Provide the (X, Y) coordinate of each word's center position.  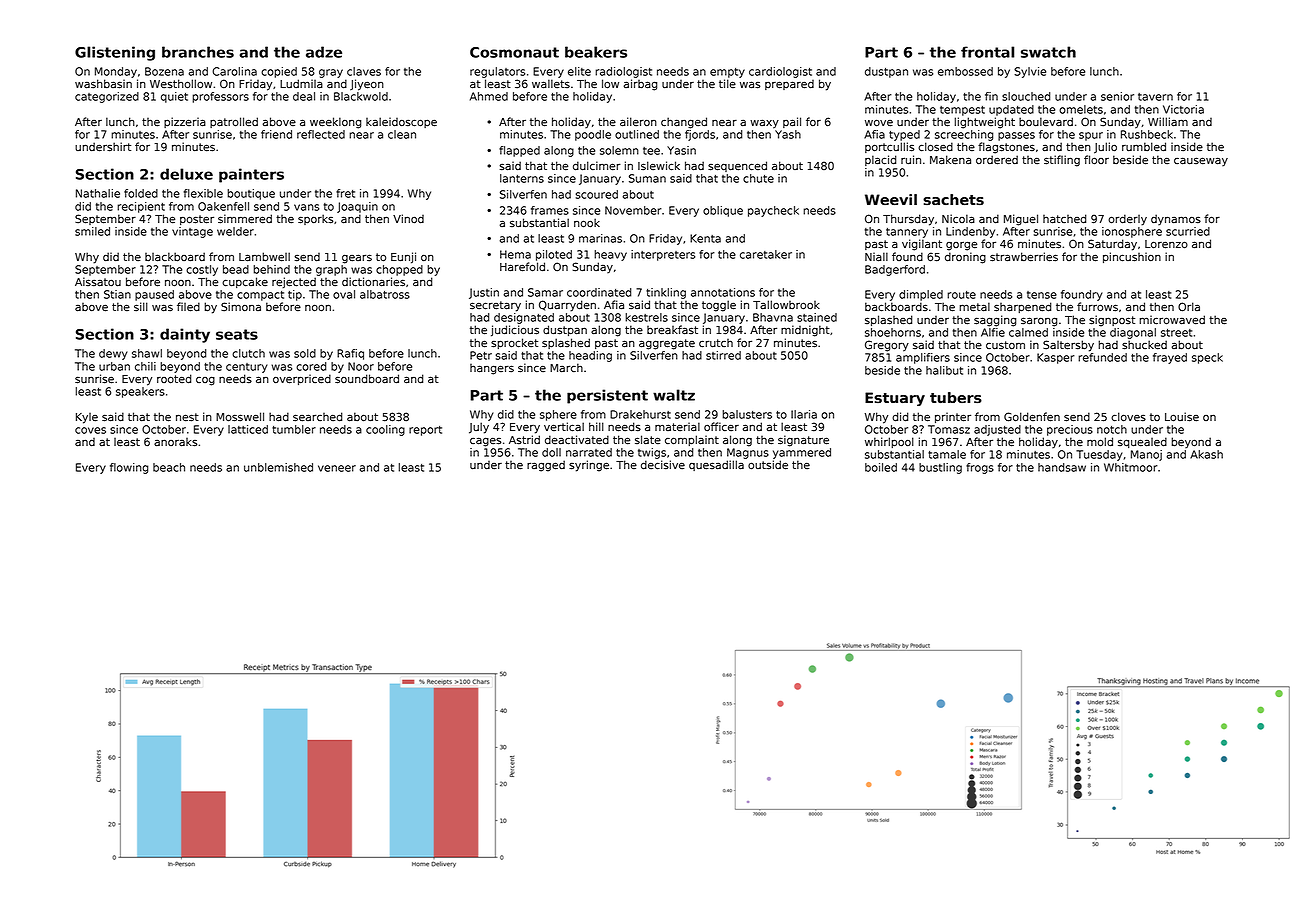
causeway (1201, 162)
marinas (600, 238)
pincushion (1132, 257)
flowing (129, 468)
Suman (647, 178)
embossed (965, 71)
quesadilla (716, 465)
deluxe (186, 174)
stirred (723, 355)
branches (198, 52)
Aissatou (98, 282)
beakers (596, 52)
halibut (944, 370)
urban (114, 366)
